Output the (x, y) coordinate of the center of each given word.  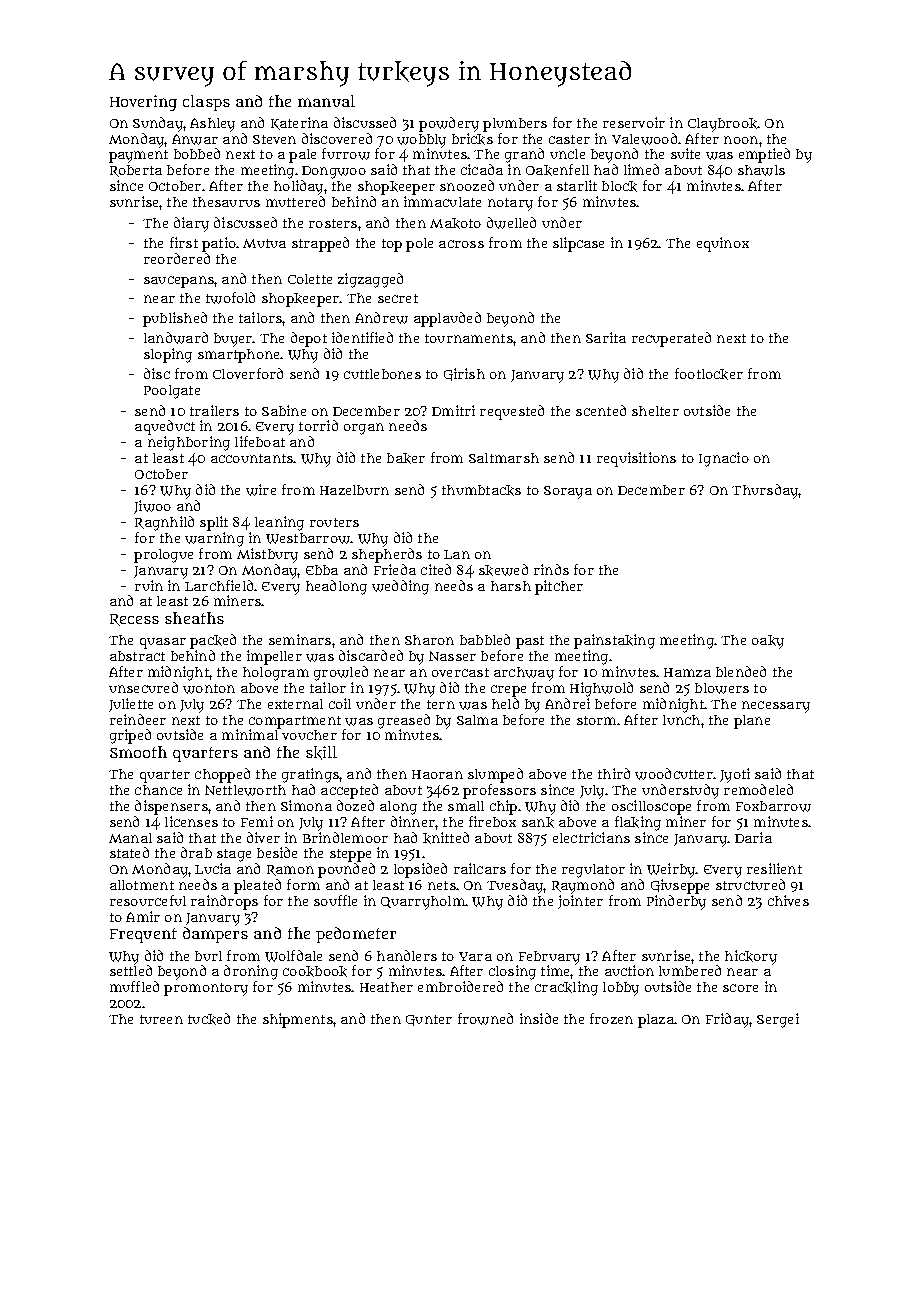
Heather (386, 987)
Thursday (765, 491)
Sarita (606, 337)
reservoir (634, 122)
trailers (214, 410)
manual (326, 101)
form (303, 884)
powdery (449, 124)
